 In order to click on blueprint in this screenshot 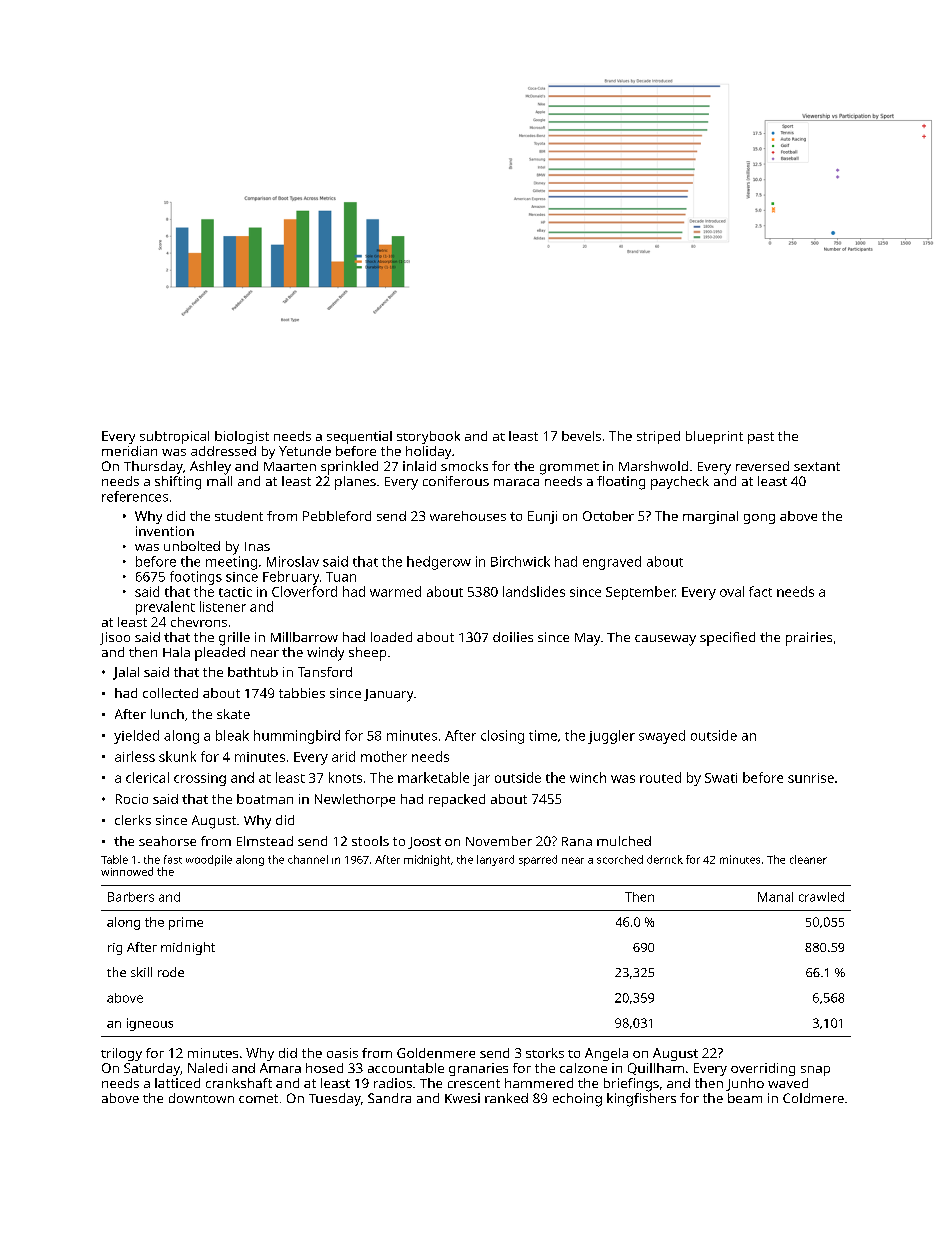, I will do `click(714, 437)`.
